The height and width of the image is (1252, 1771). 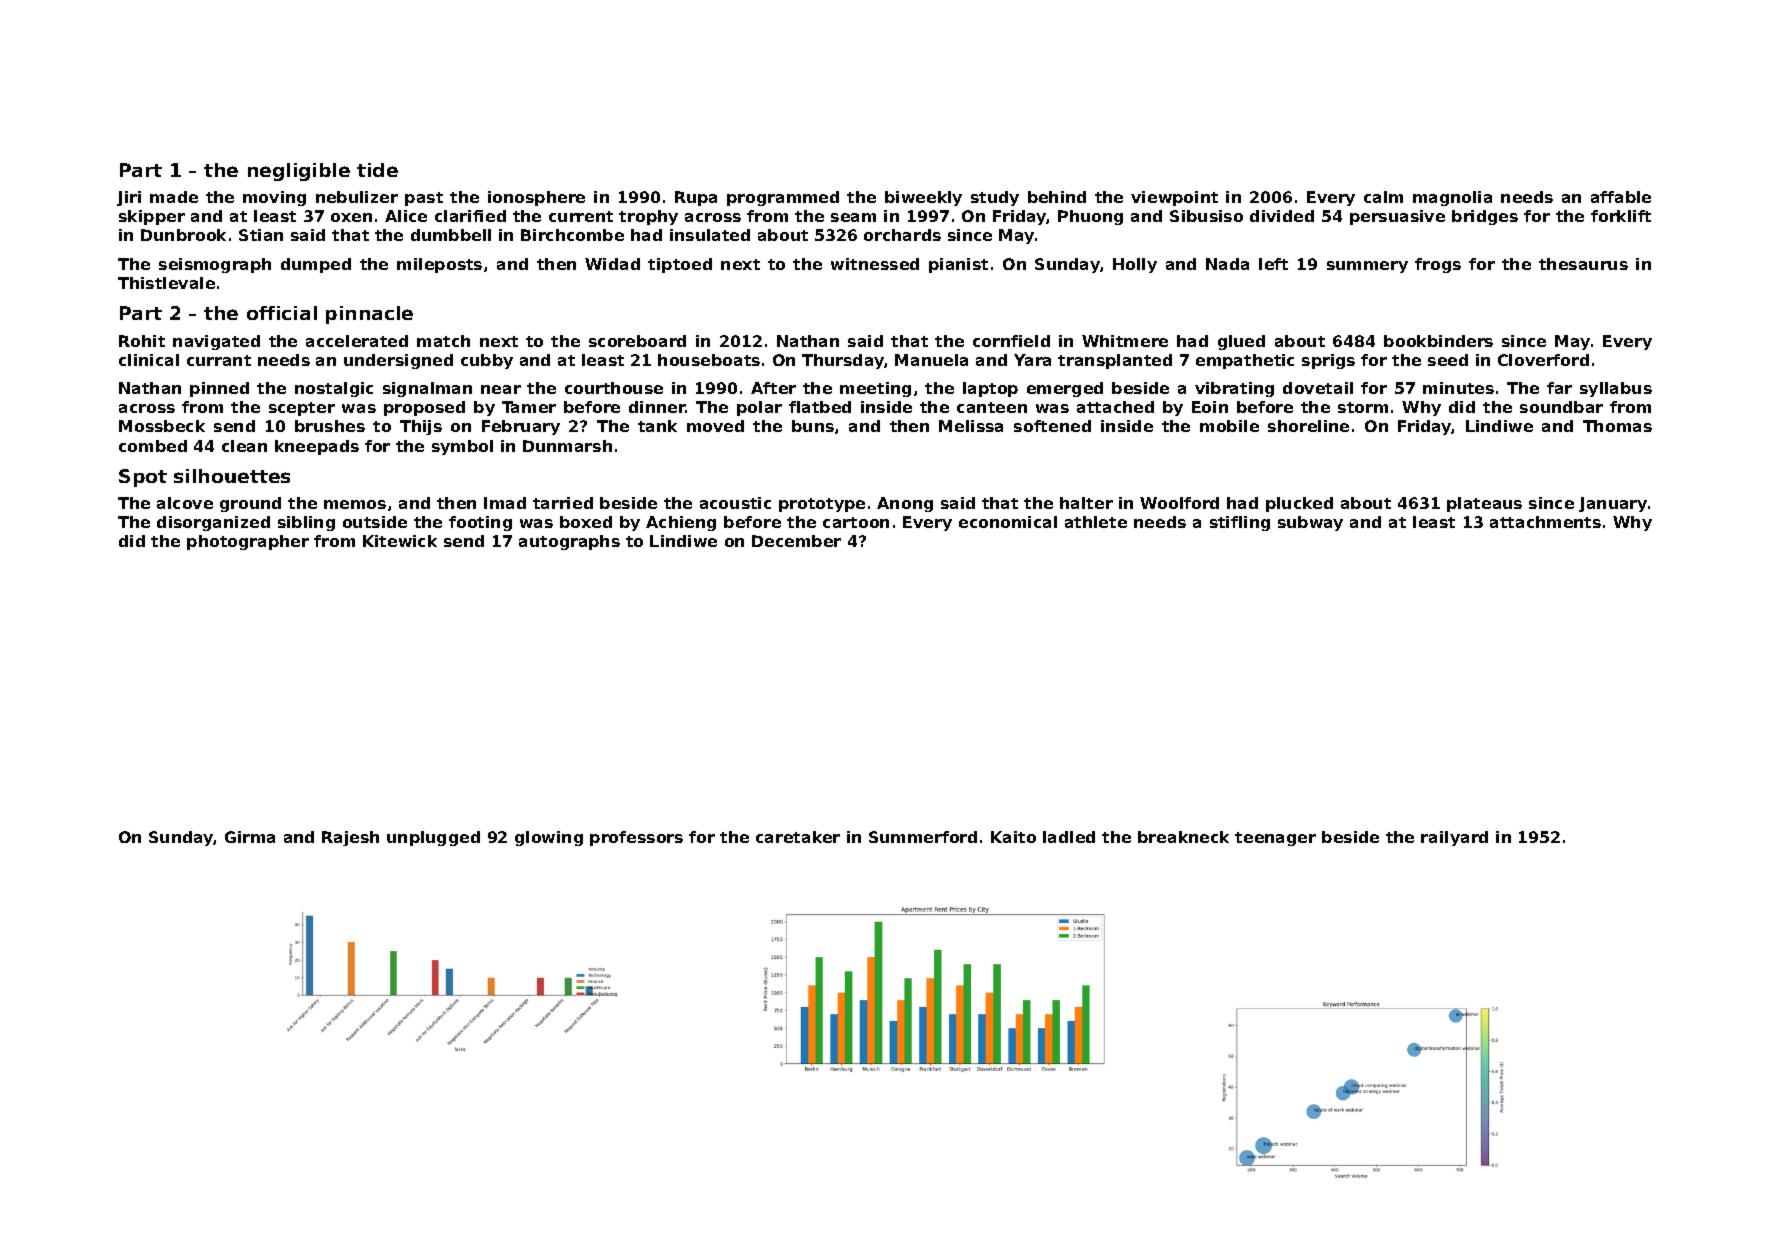 What do you see at coordinates (1545, 522) in the image?
I see `attachments` at bounding box center [1545, 522].
